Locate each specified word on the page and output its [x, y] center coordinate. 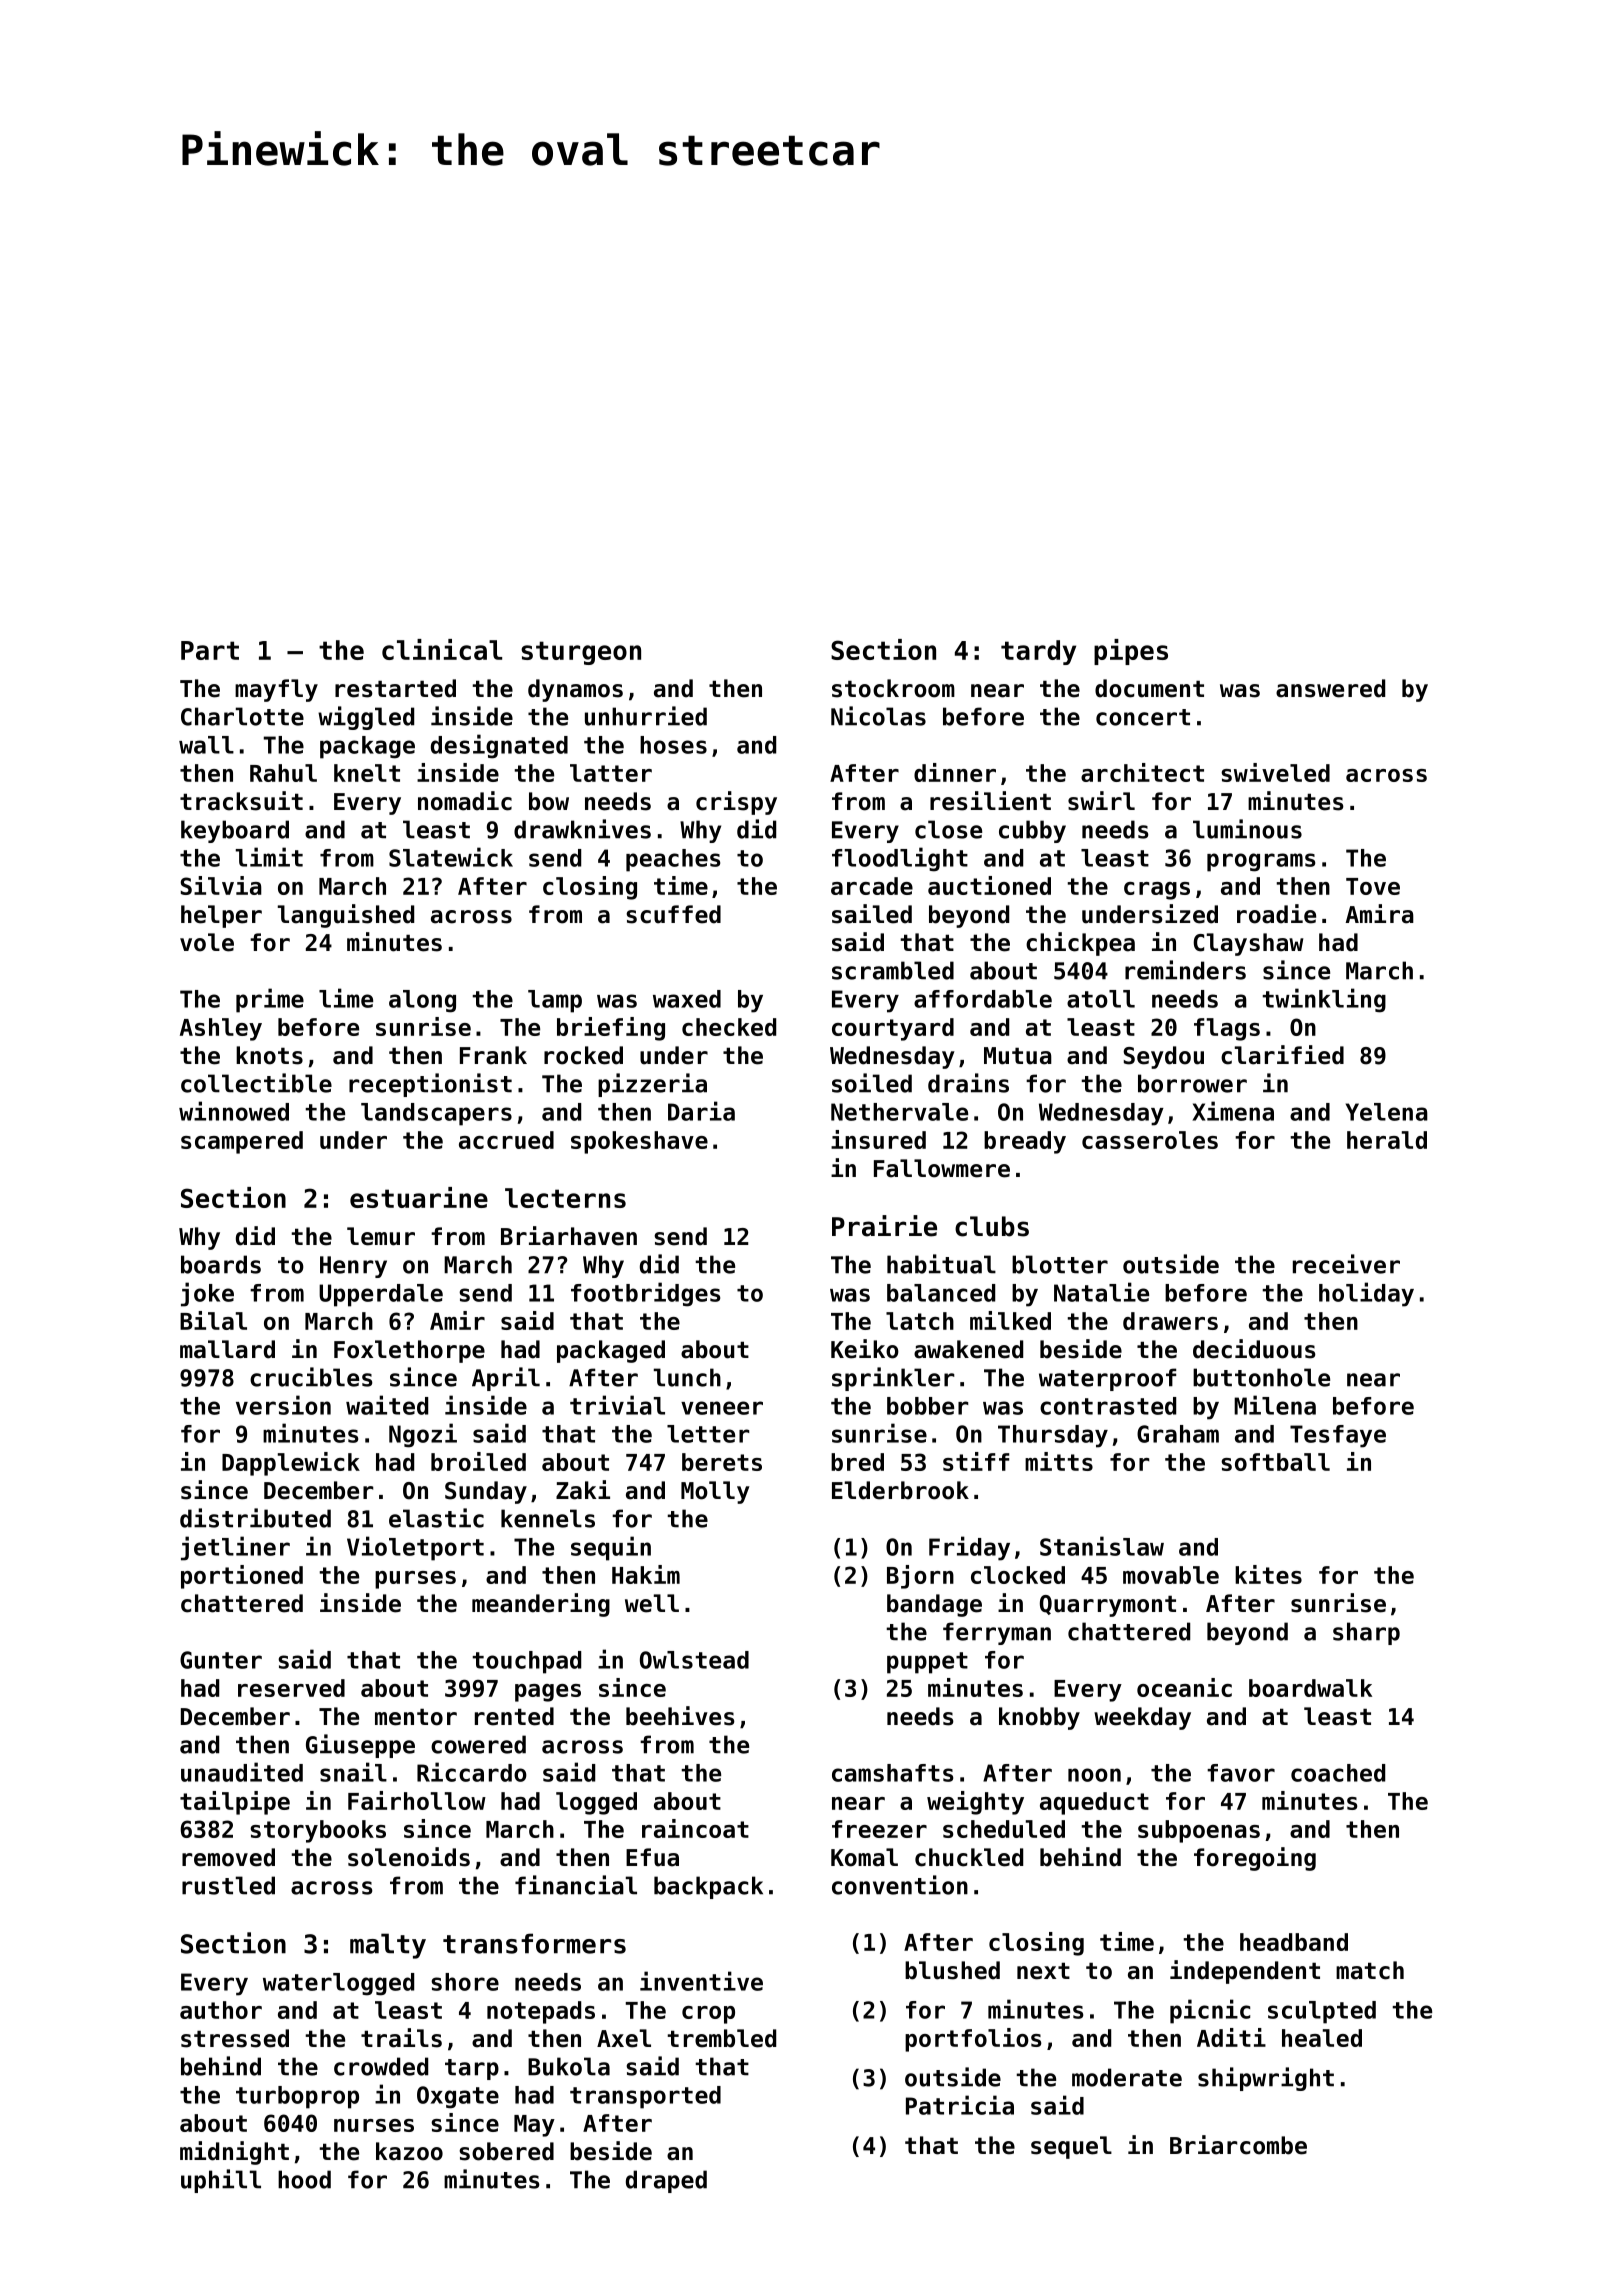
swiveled [1275, 772]
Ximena [1233, 1111]
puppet [927, 1663]
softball [1275, 1462]
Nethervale [899, 1112]
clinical [442, 649]
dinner [955, 772]
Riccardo [472, 1772]
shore [465, 1982]
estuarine [419, 1197]
